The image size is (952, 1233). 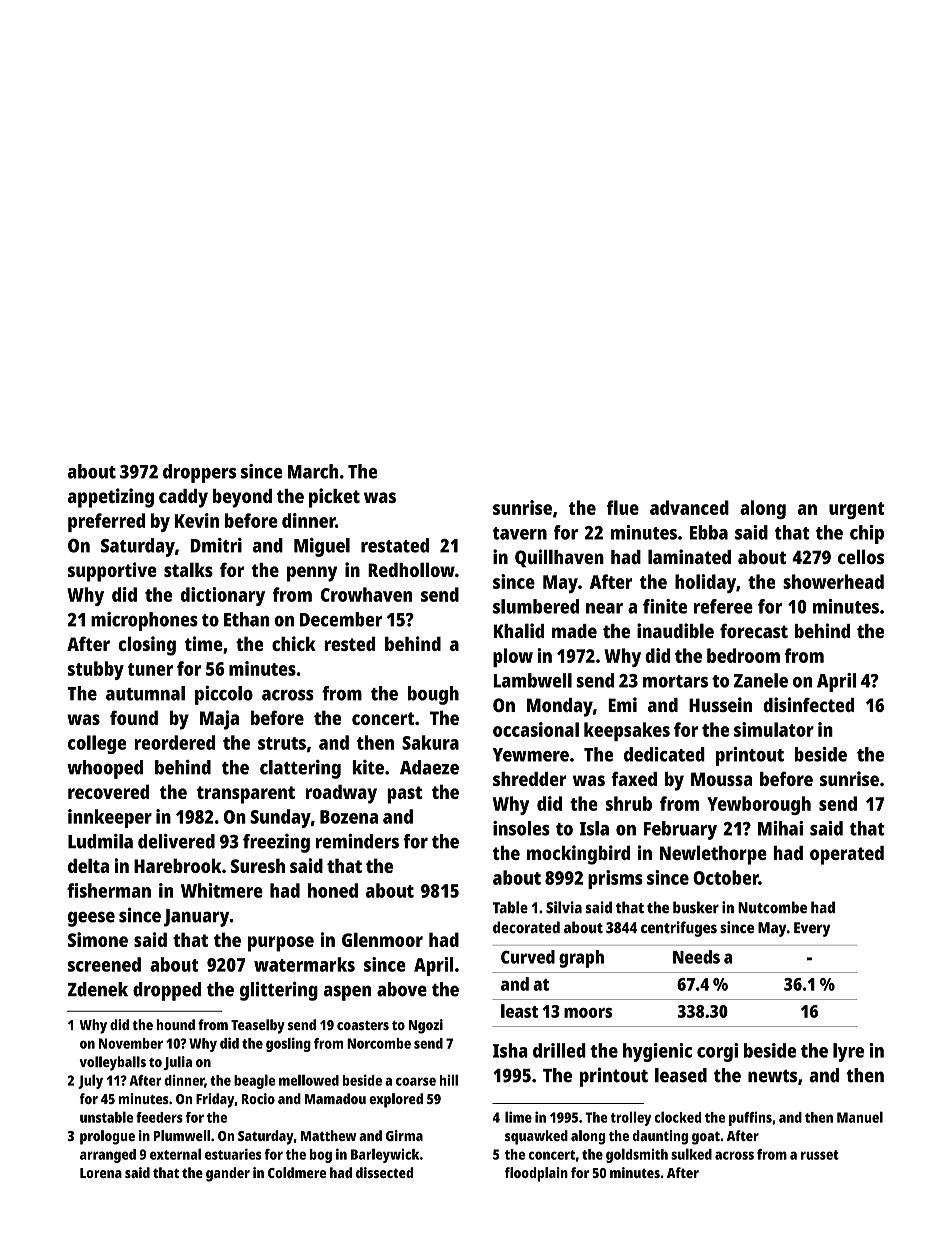 What do you see at coordinates (696, 907) in the screenshot?
I see `busker` at bounding box center [696, 907].
